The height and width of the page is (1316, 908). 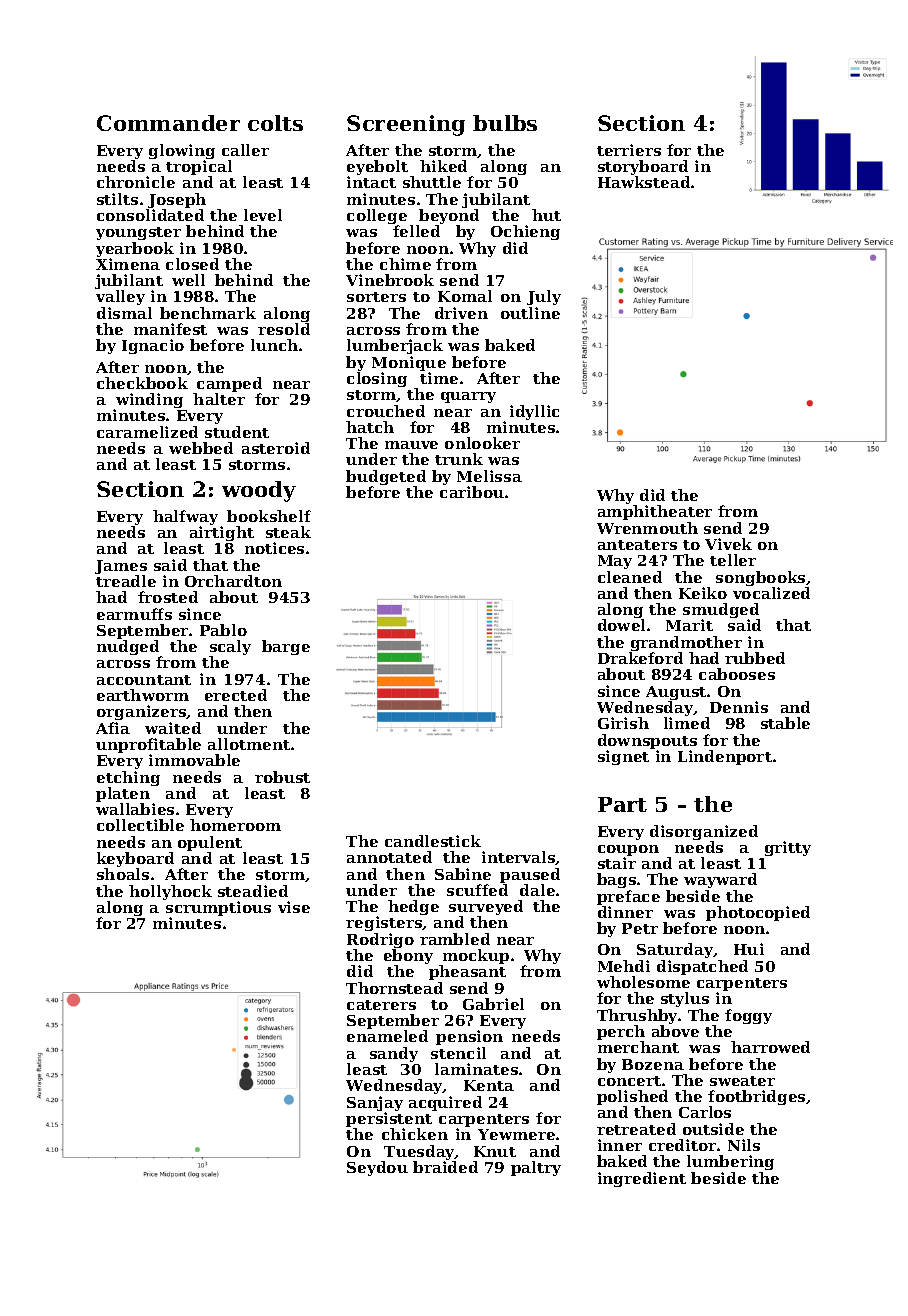 I want to click on rubbed, so click(x=755, y=658).
